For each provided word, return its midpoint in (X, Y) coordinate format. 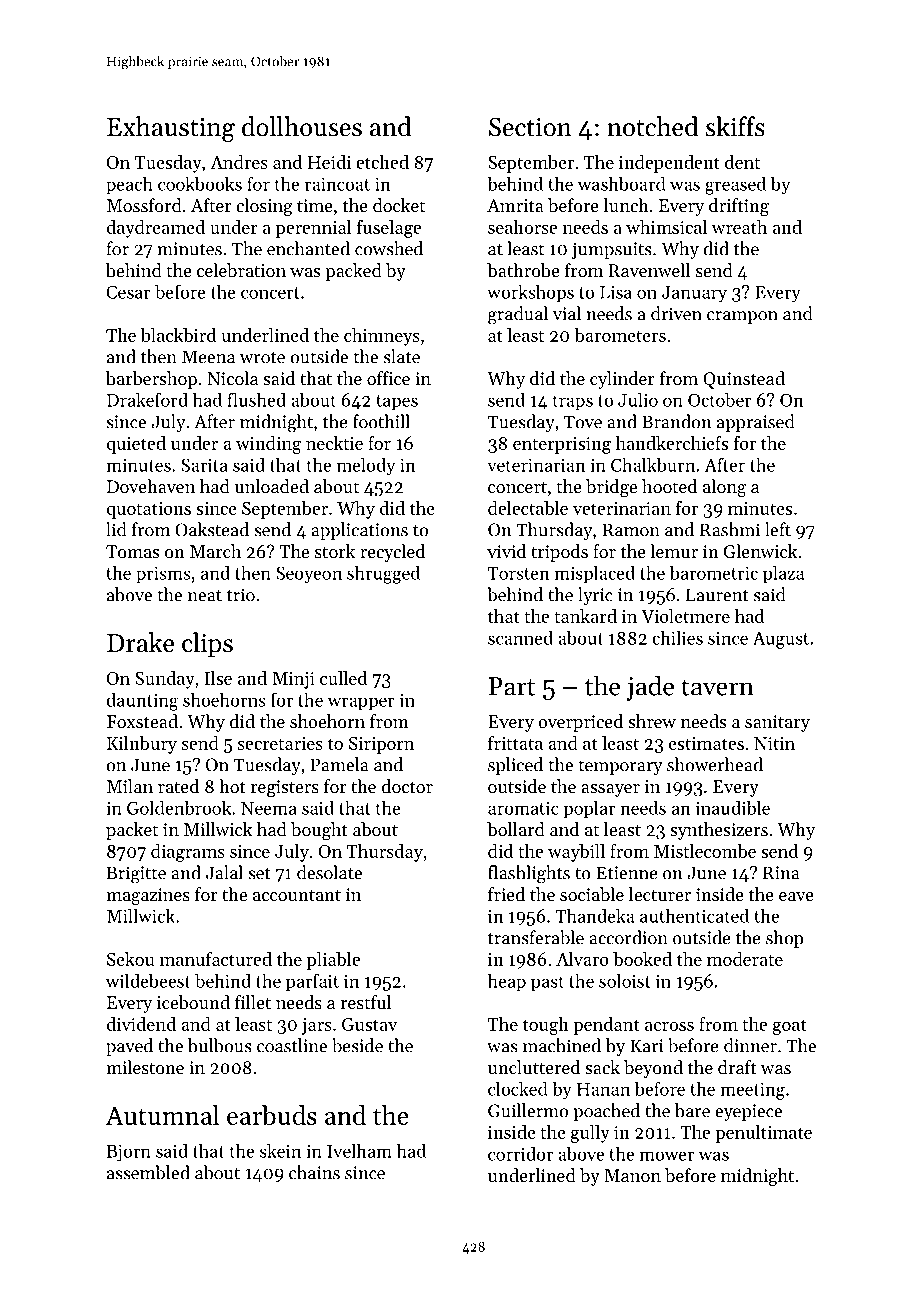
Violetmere (685, 616)
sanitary (777, 723)
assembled (148, 1172)
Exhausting (171, 129)
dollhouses (302, 126)
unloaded (272, 486)
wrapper (361, 704)
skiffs (735, 126)
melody (366, 466)
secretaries (280, 743)
